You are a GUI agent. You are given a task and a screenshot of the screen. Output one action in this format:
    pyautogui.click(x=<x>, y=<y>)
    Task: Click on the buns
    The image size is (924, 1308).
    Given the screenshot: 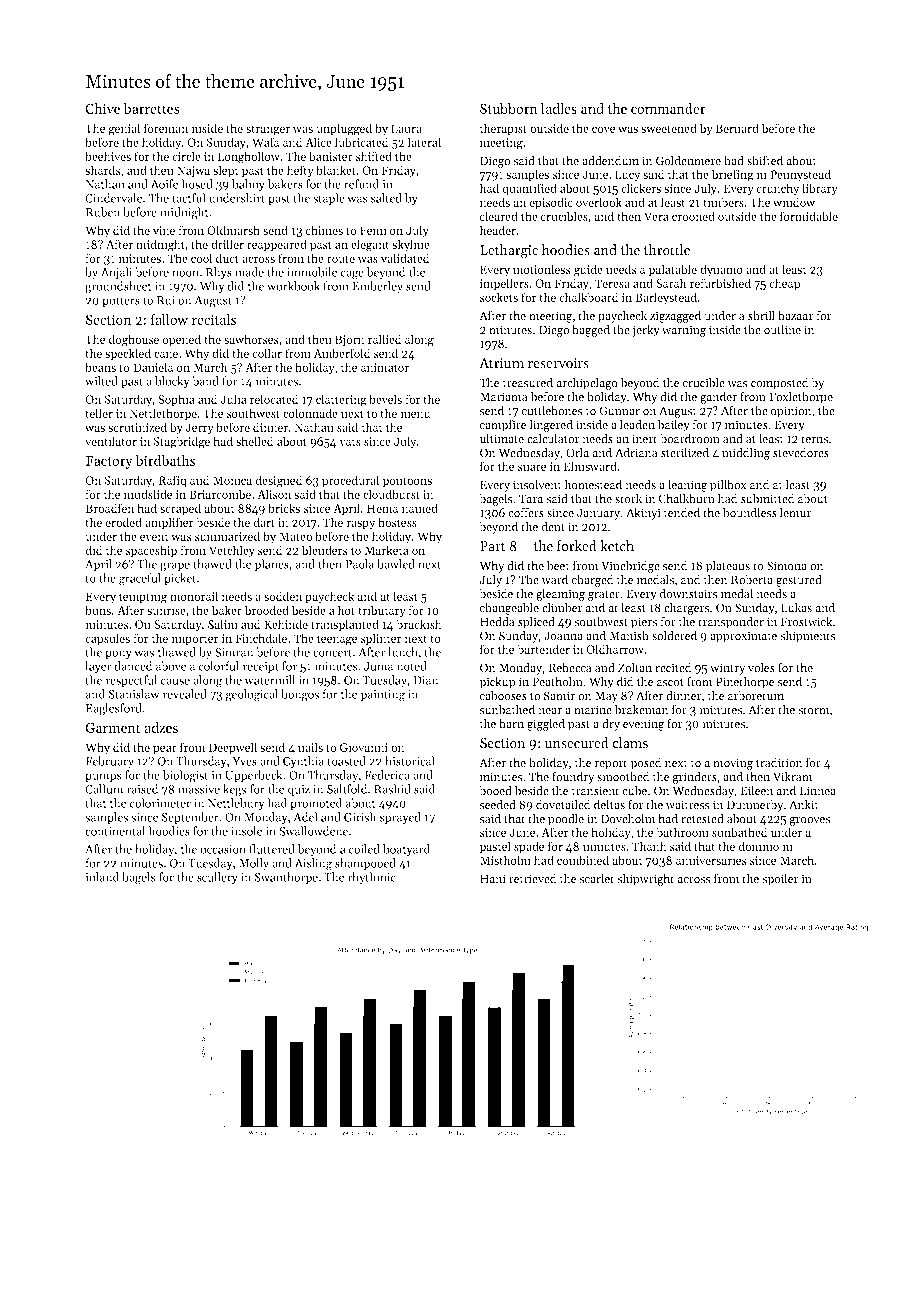 What is the action you would take?
    pyautogui.click(x=98, y=610)
